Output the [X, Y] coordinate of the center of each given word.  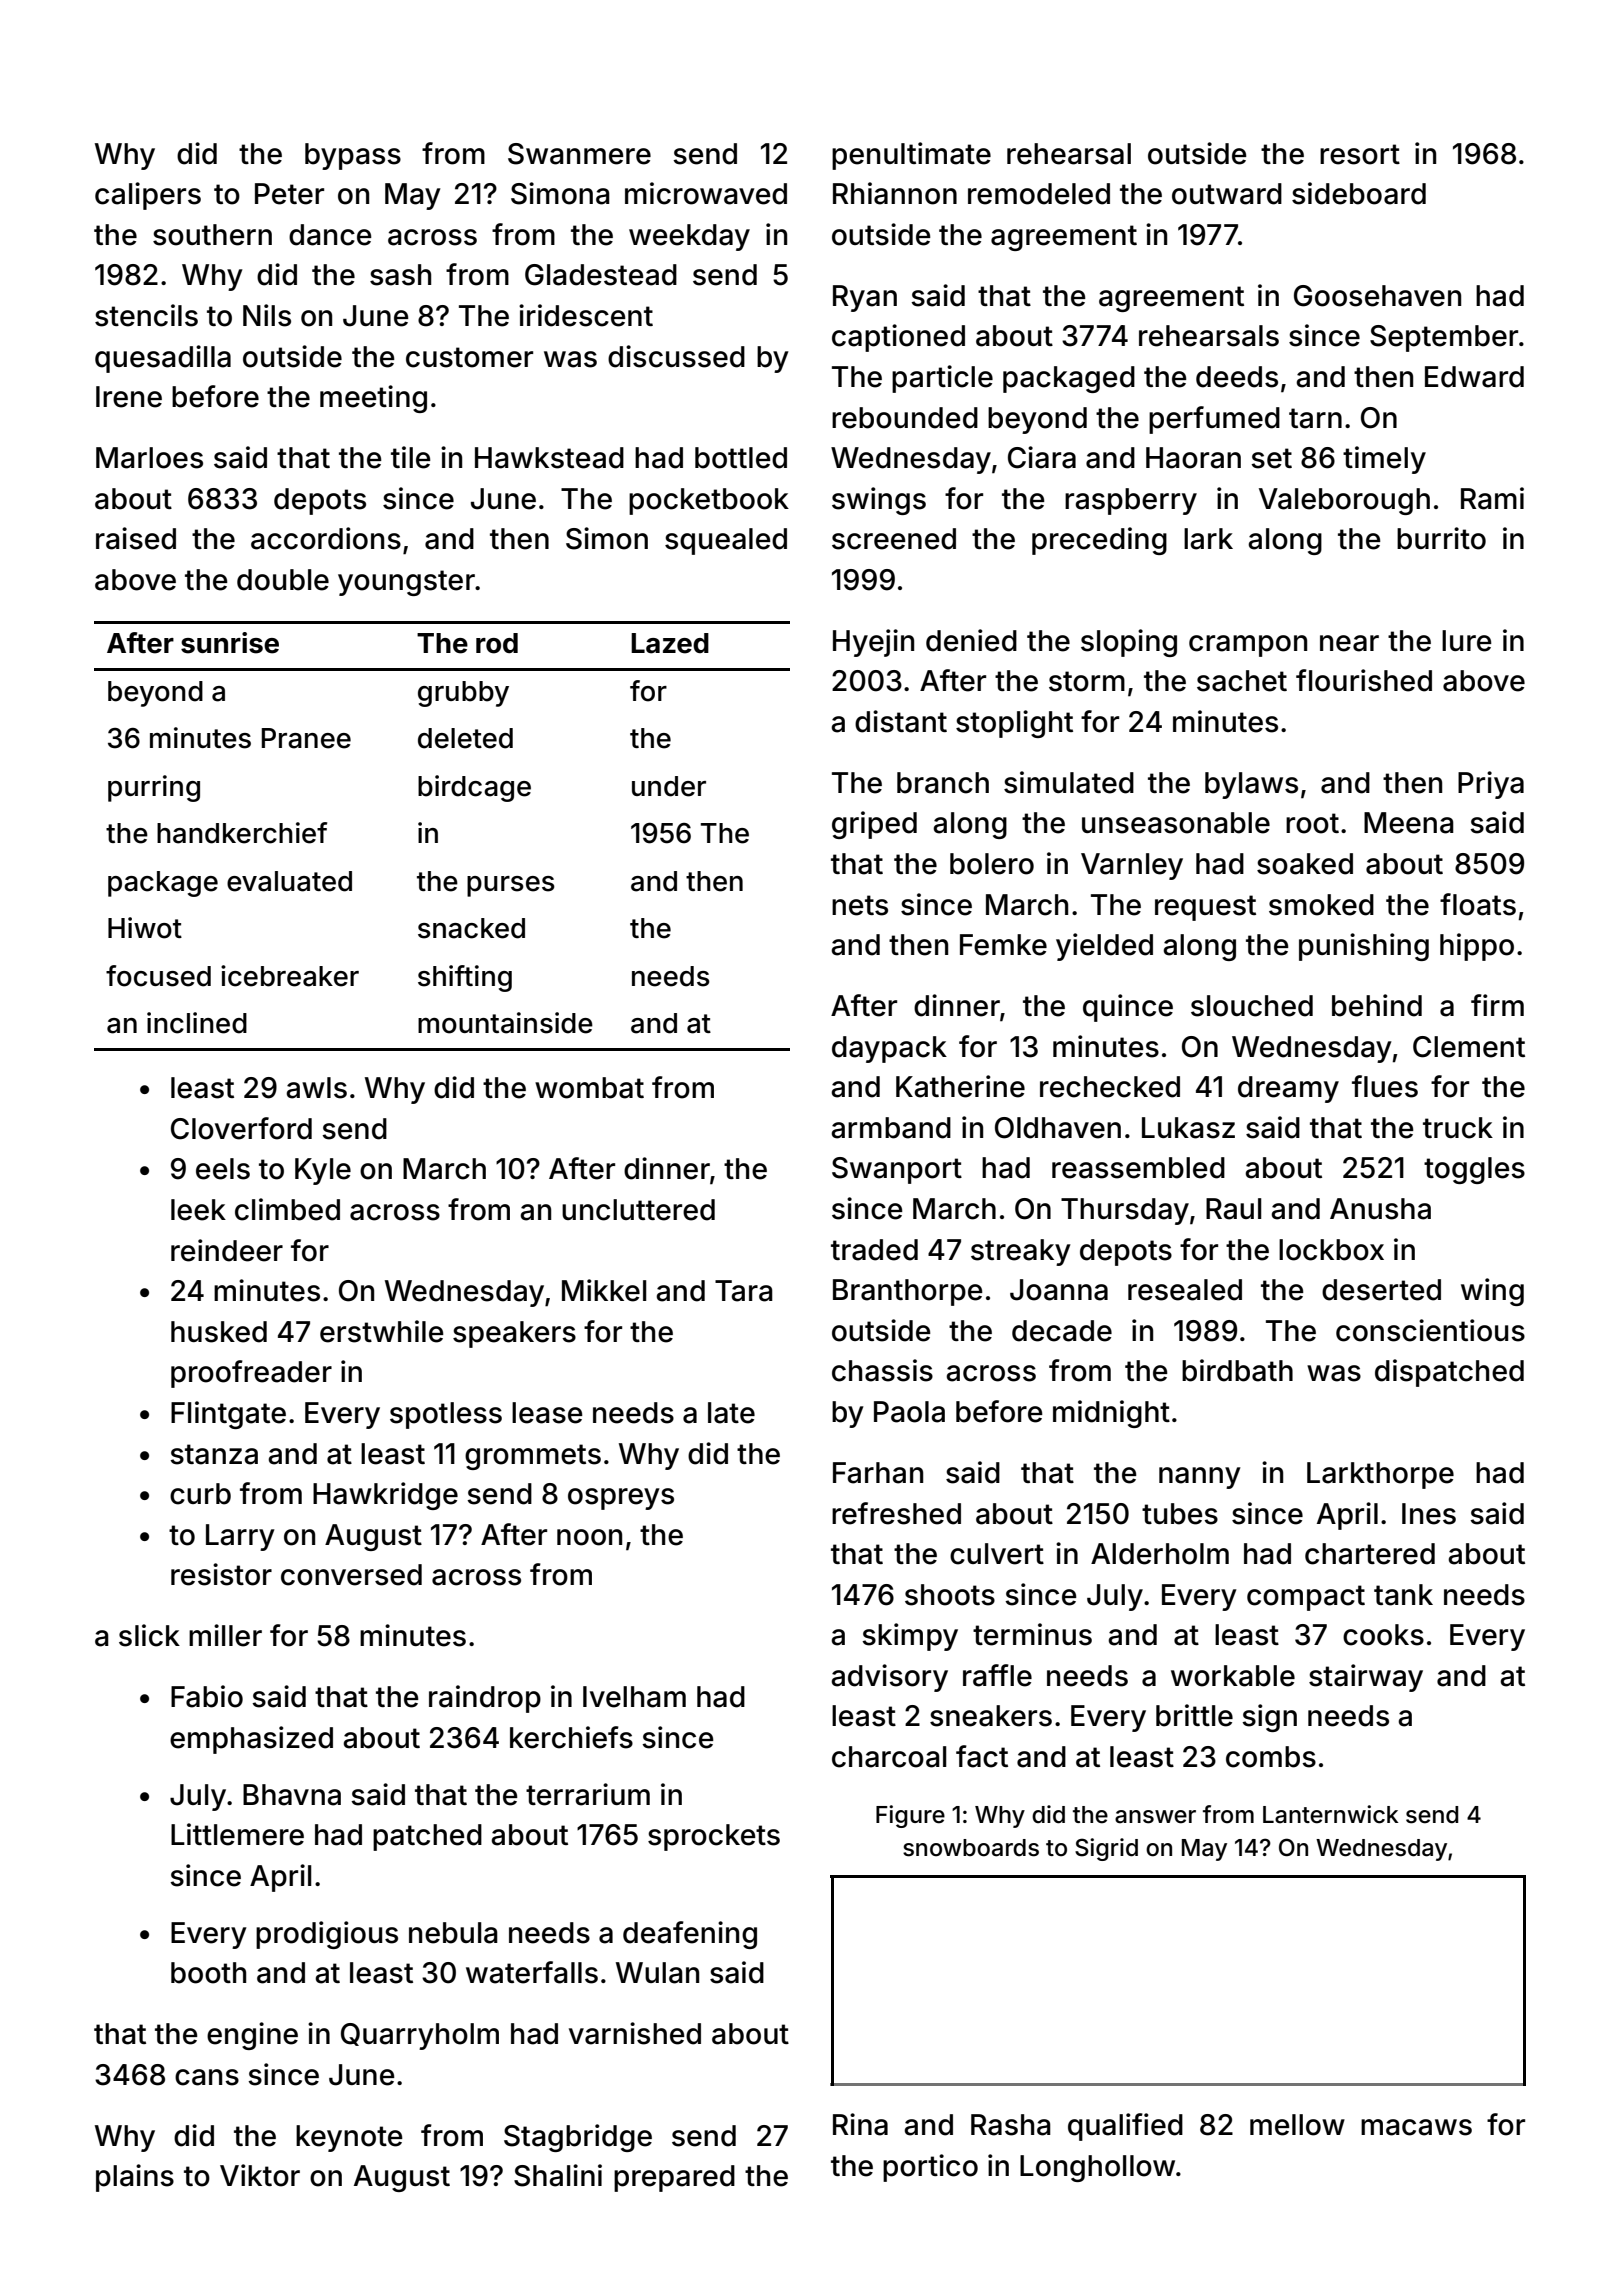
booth [208, 1973]
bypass [353, 156]
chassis [882, 1370]
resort [1360, 154]
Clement [1469, 1047]
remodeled [1039, 194]
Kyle [323, 1171]
